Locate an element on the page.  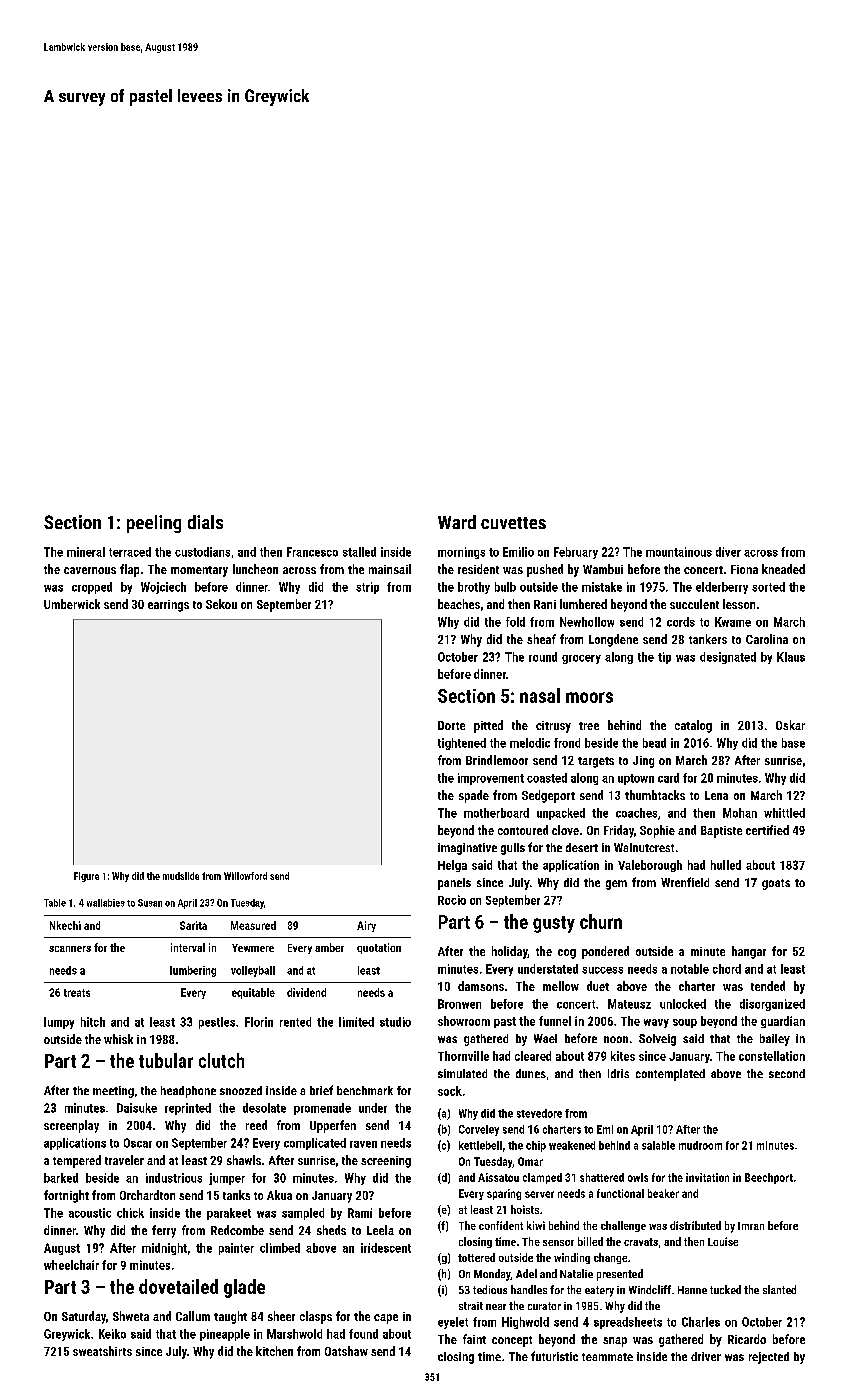
Mateusz is located at coordinates (629, 1004).
